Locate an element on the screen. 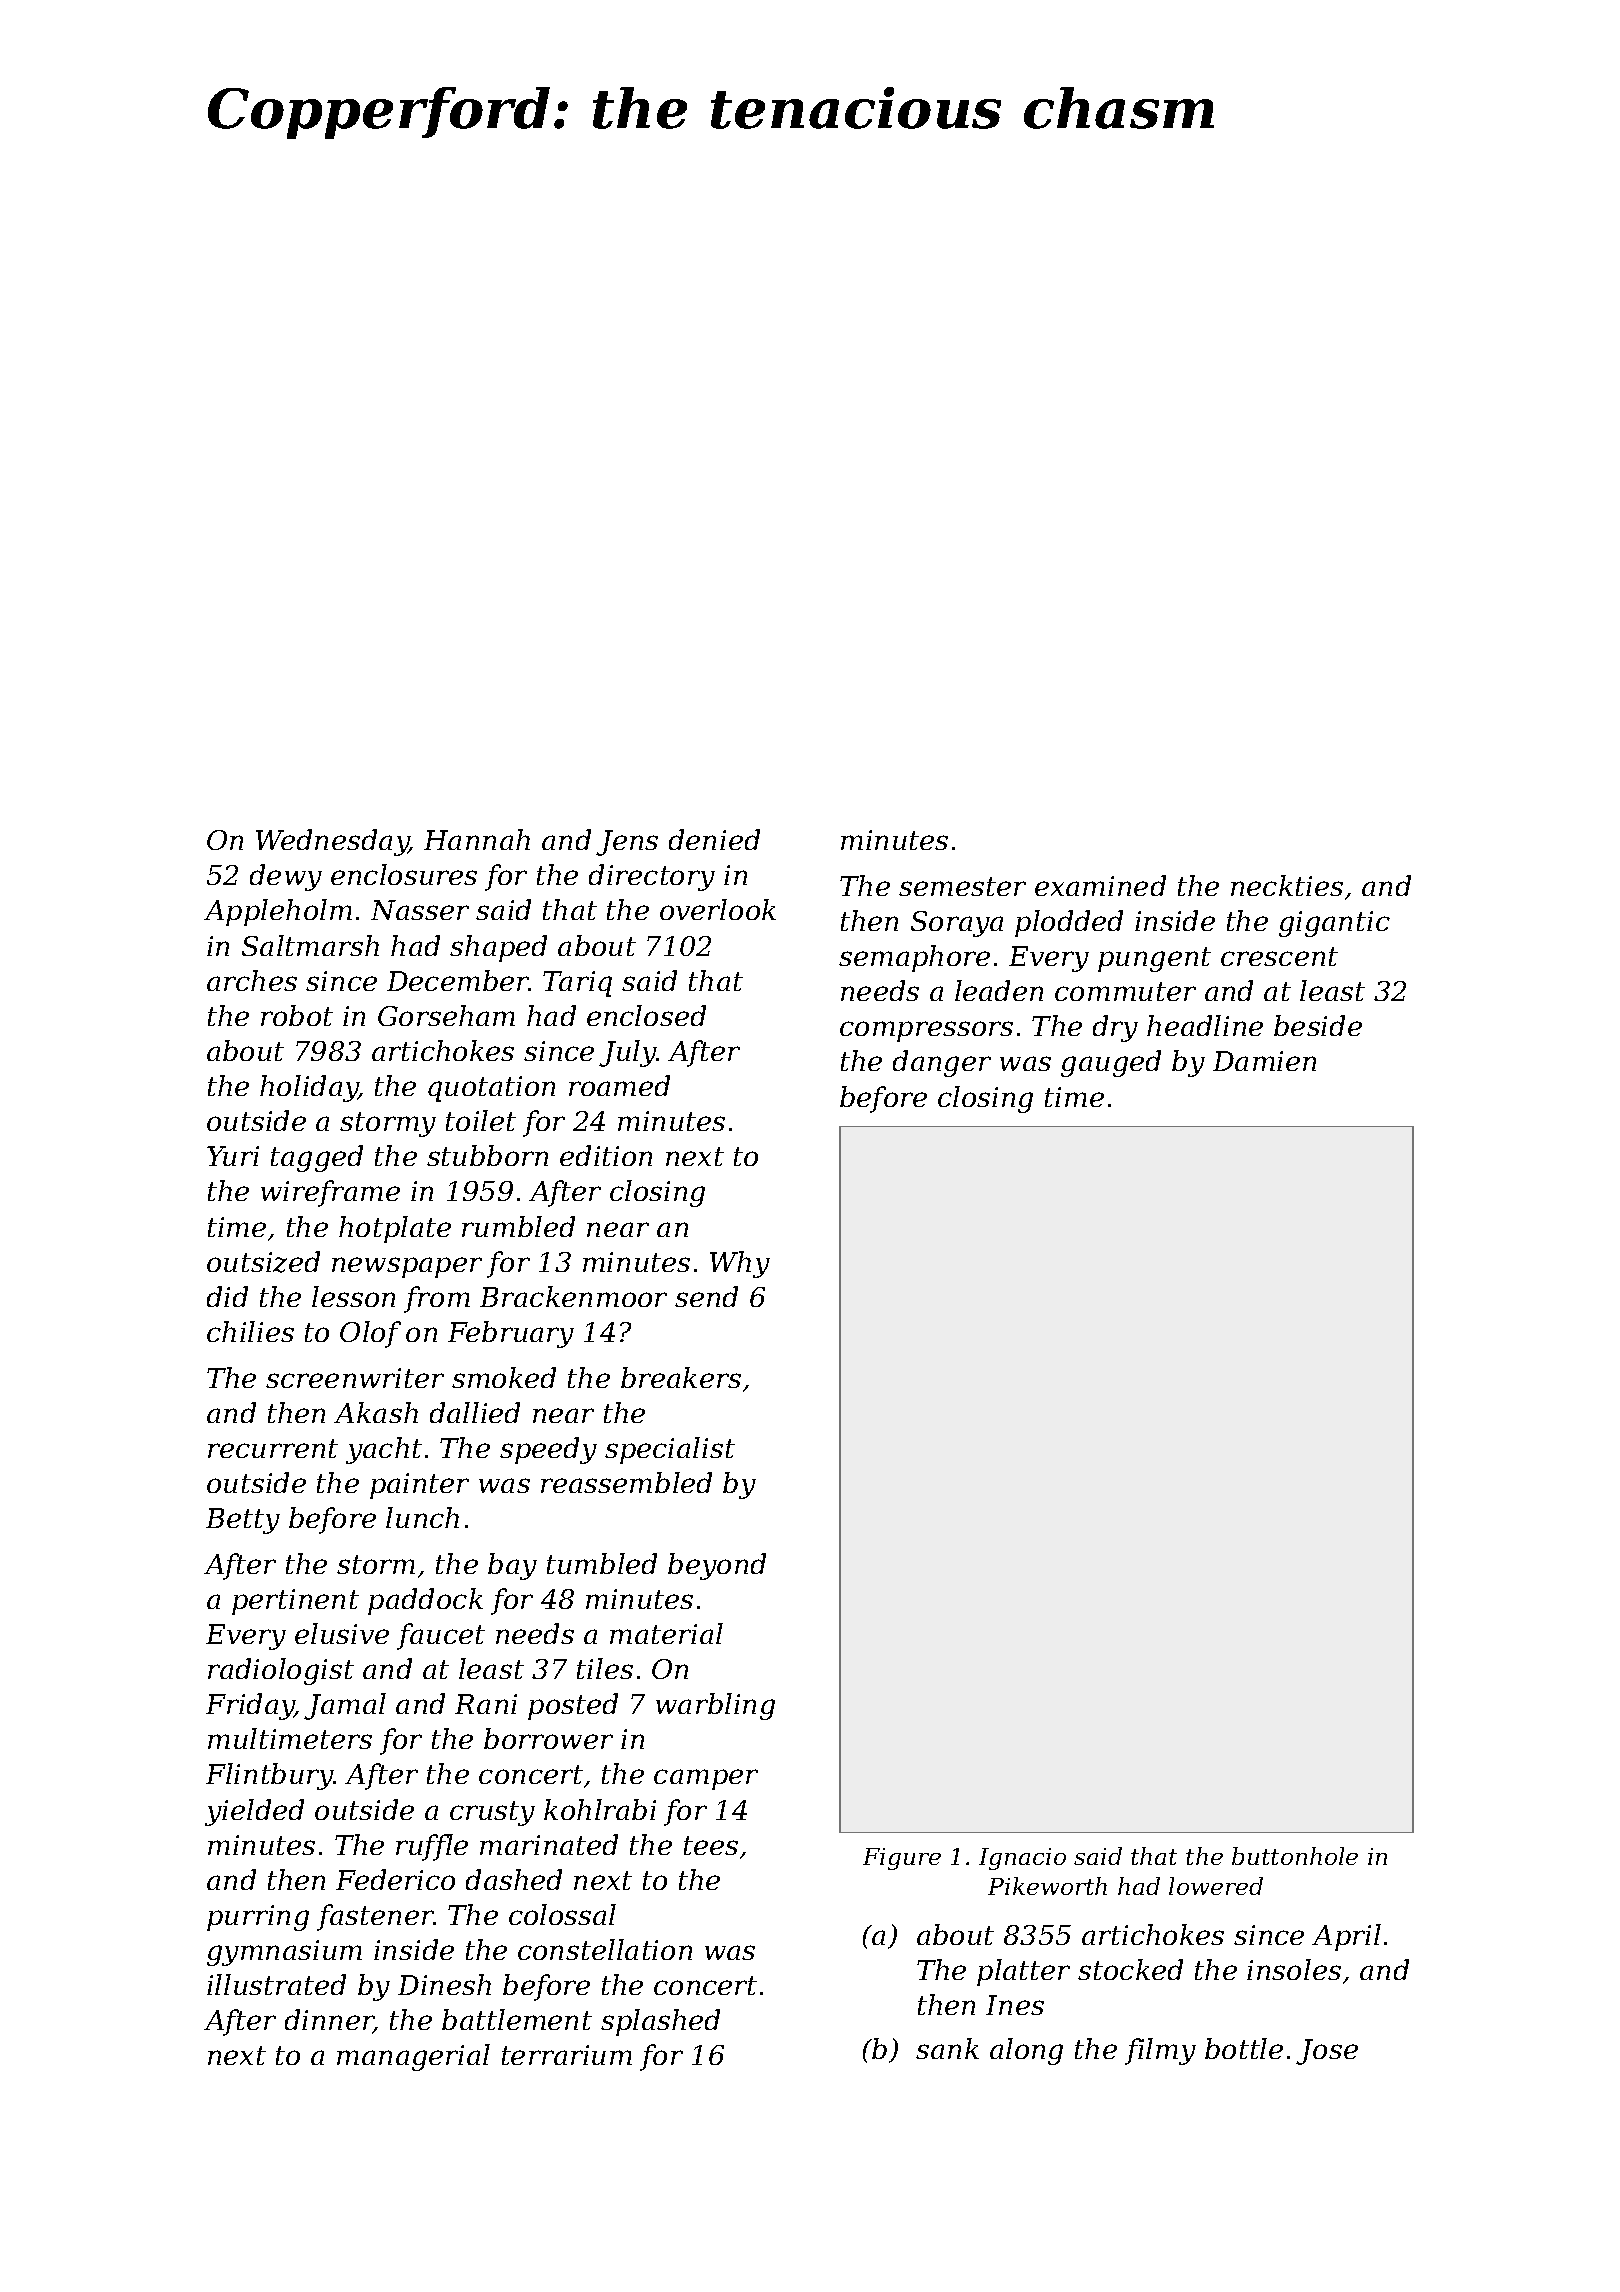  overlook is located at coordinates (718, 909).
